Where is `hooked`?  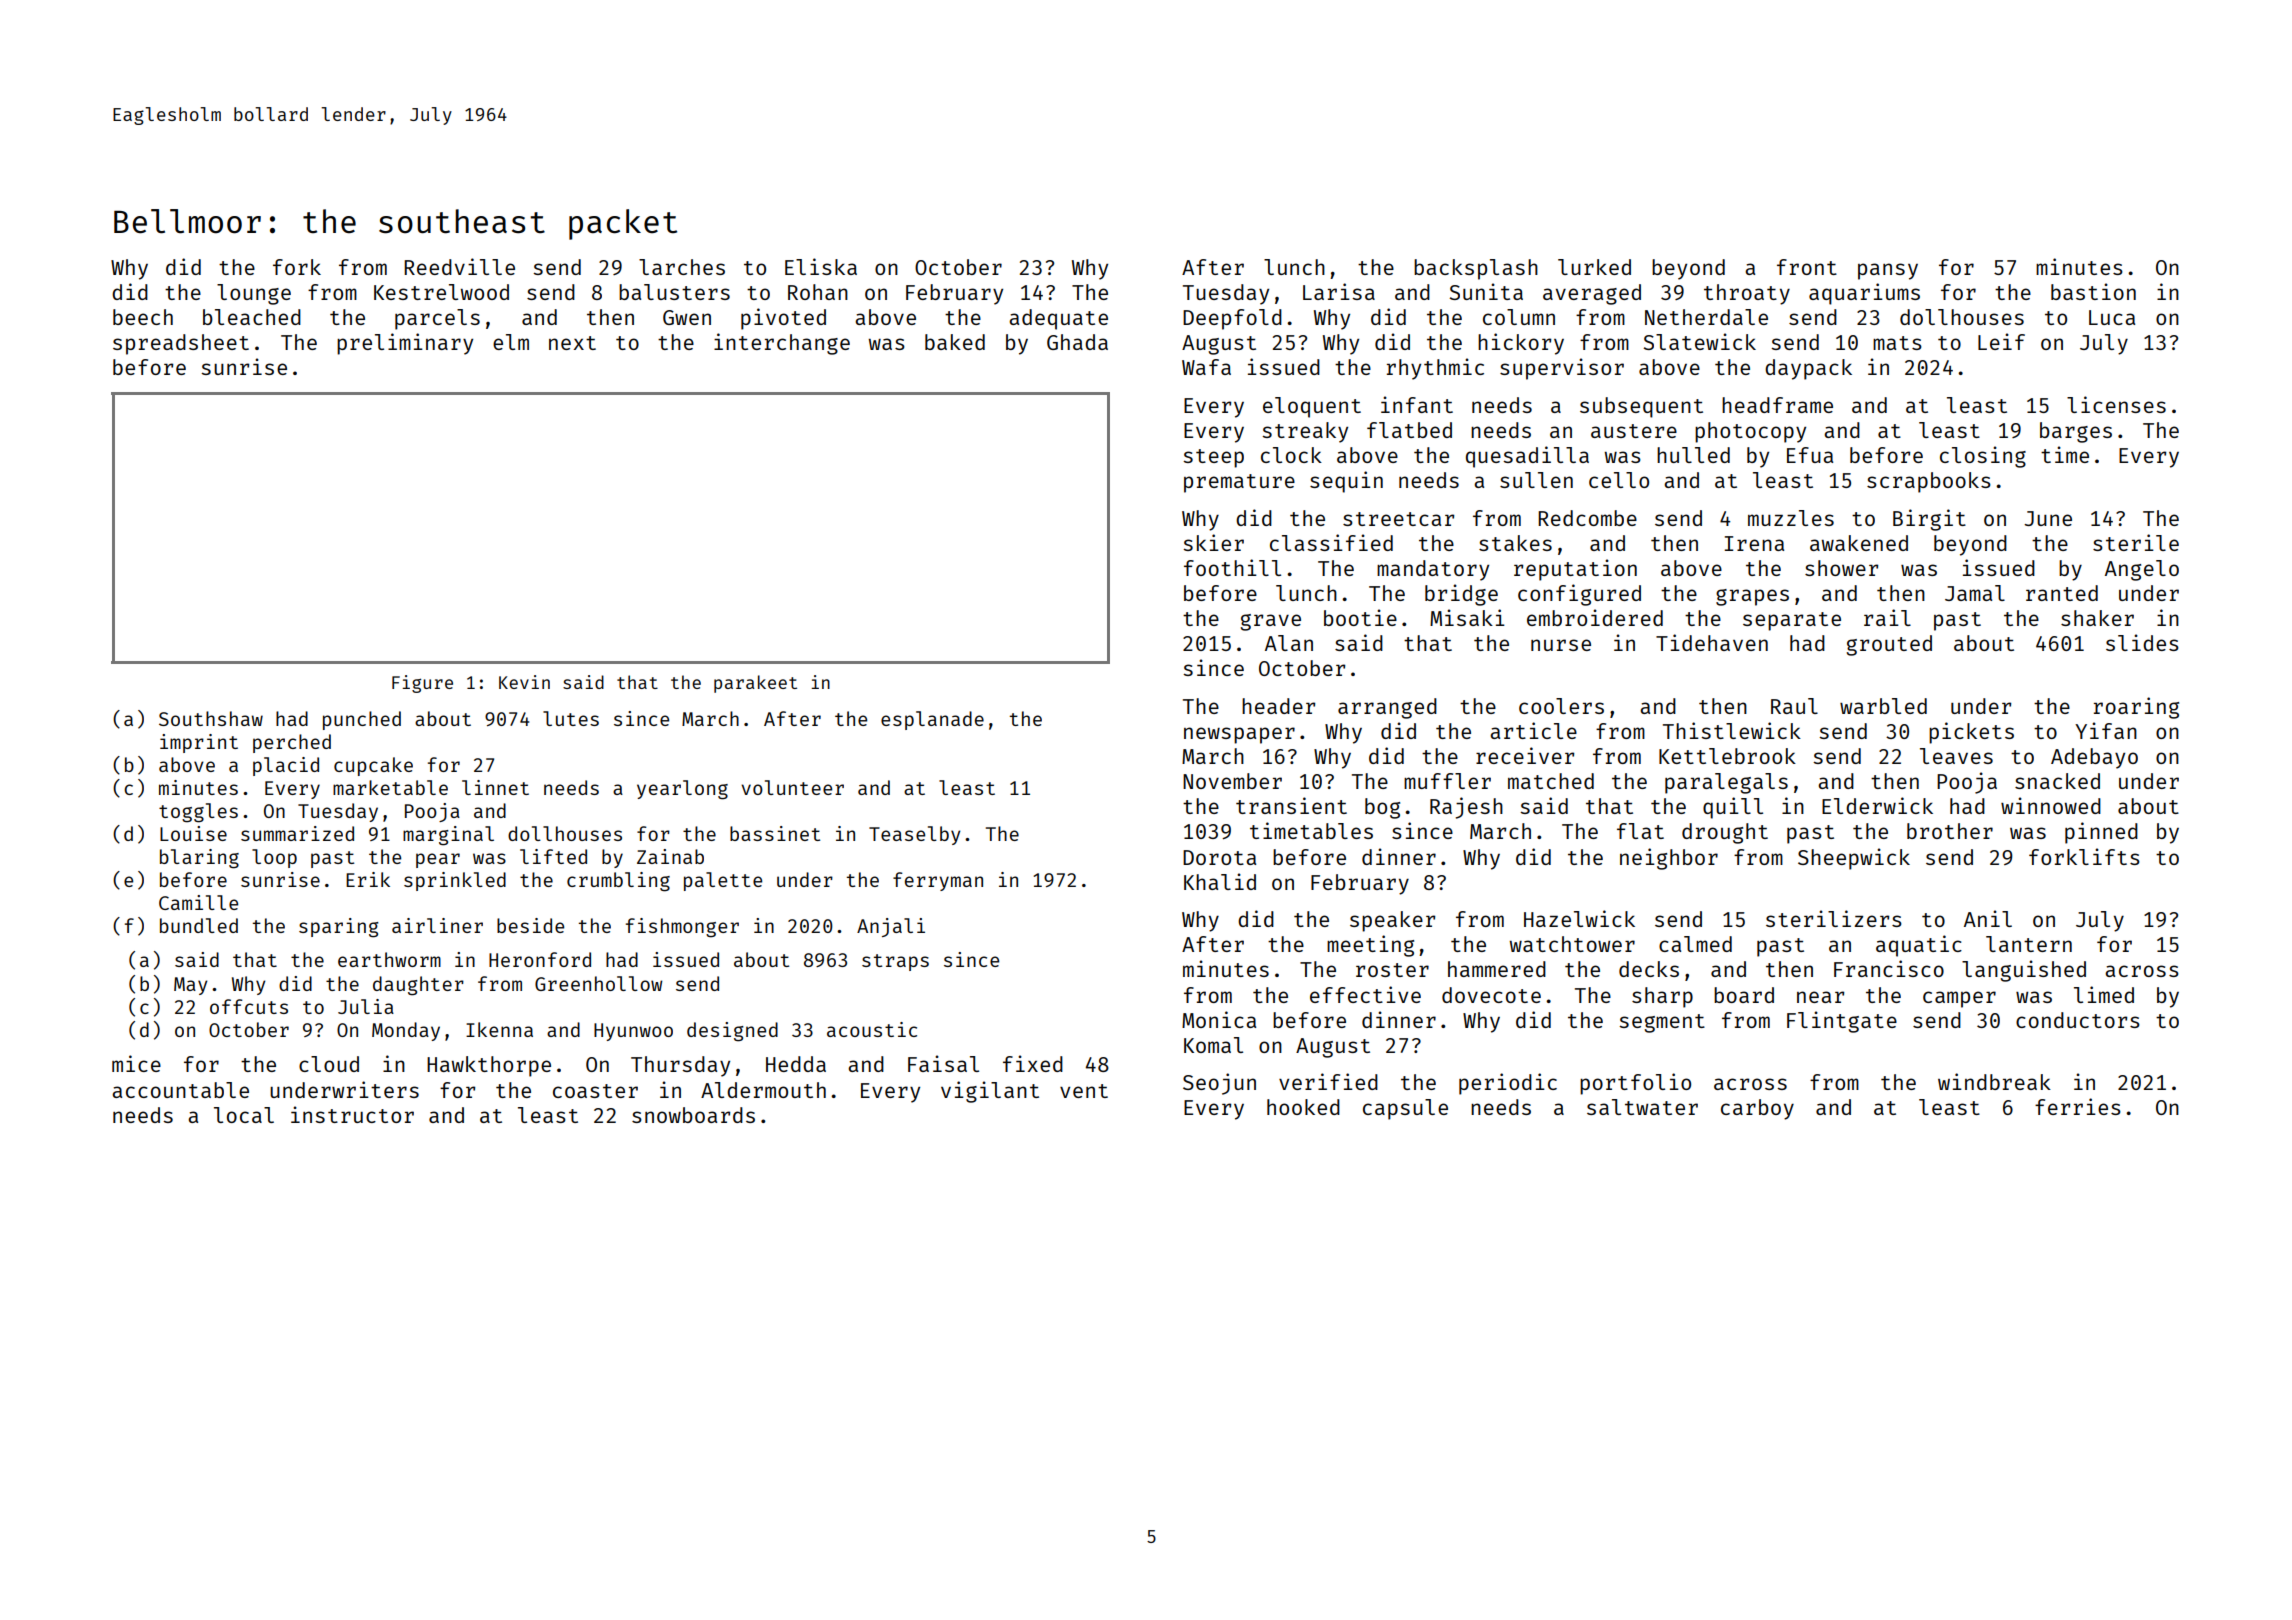 hooked is located at coordinates (1303, 1107).
